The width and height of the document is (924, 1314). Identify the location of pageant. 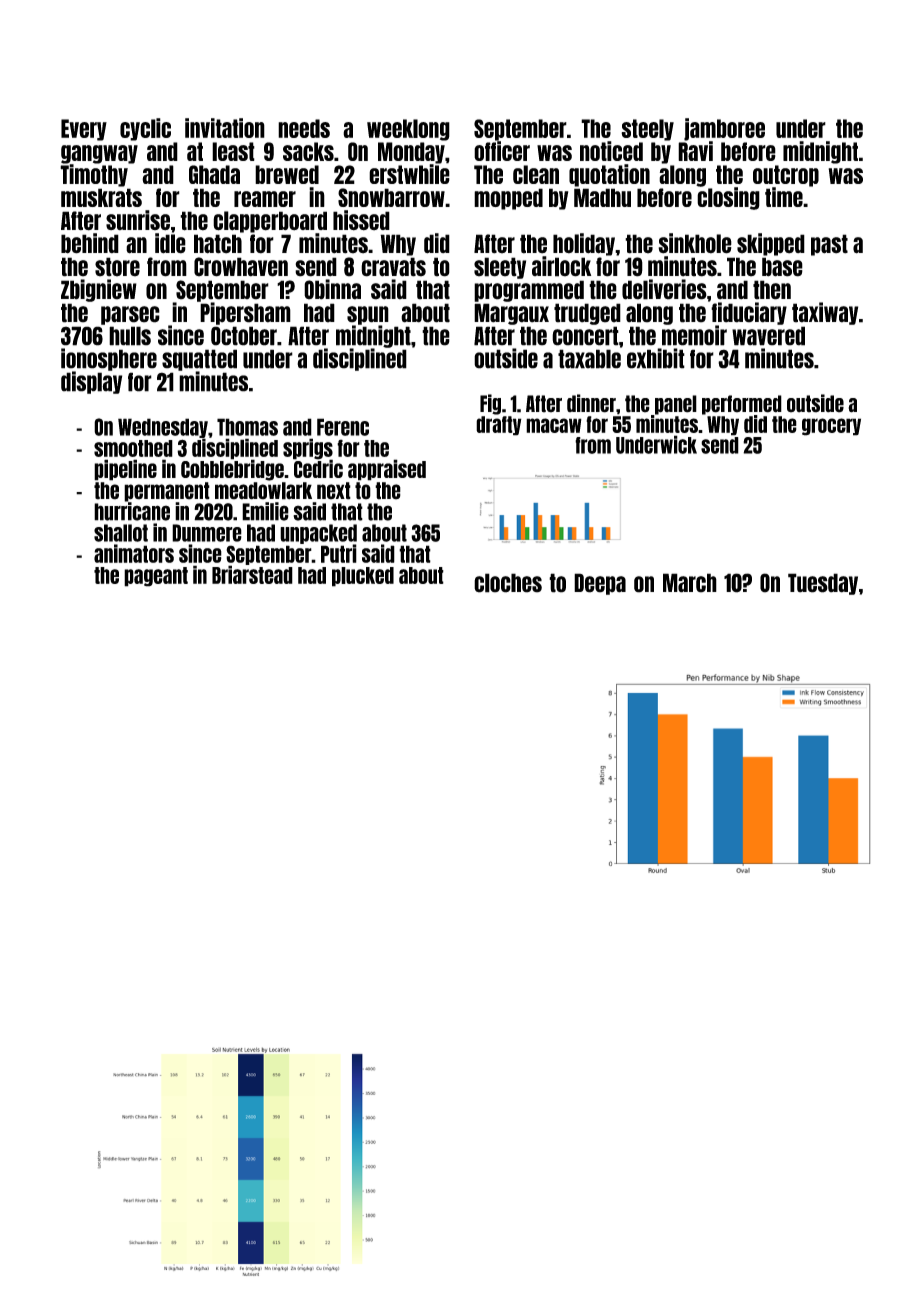
(156, 577).
